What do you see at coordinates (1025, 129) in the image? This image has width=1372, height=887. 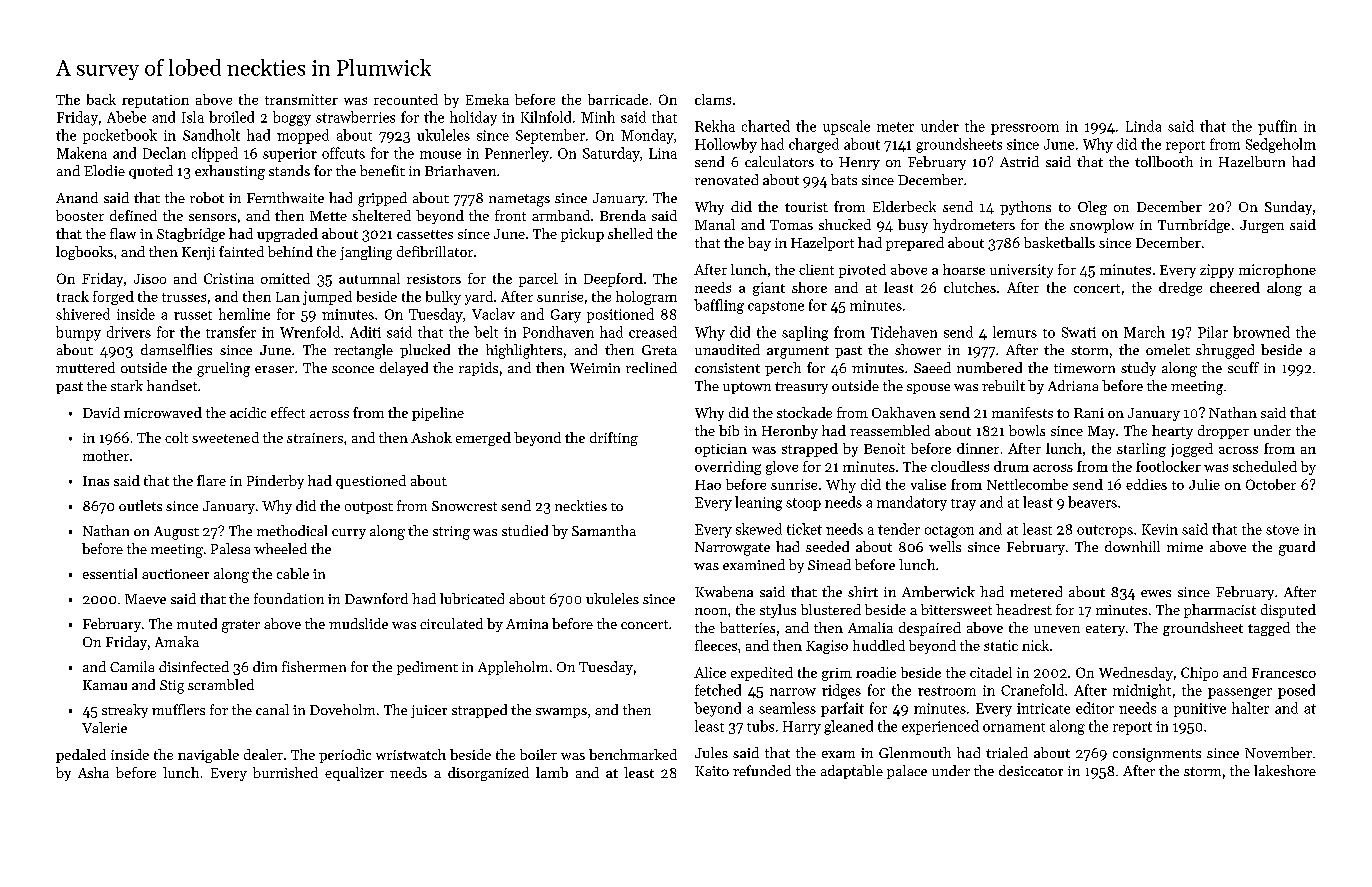 I see `pressroom` at bounding box center [1025, 129].
